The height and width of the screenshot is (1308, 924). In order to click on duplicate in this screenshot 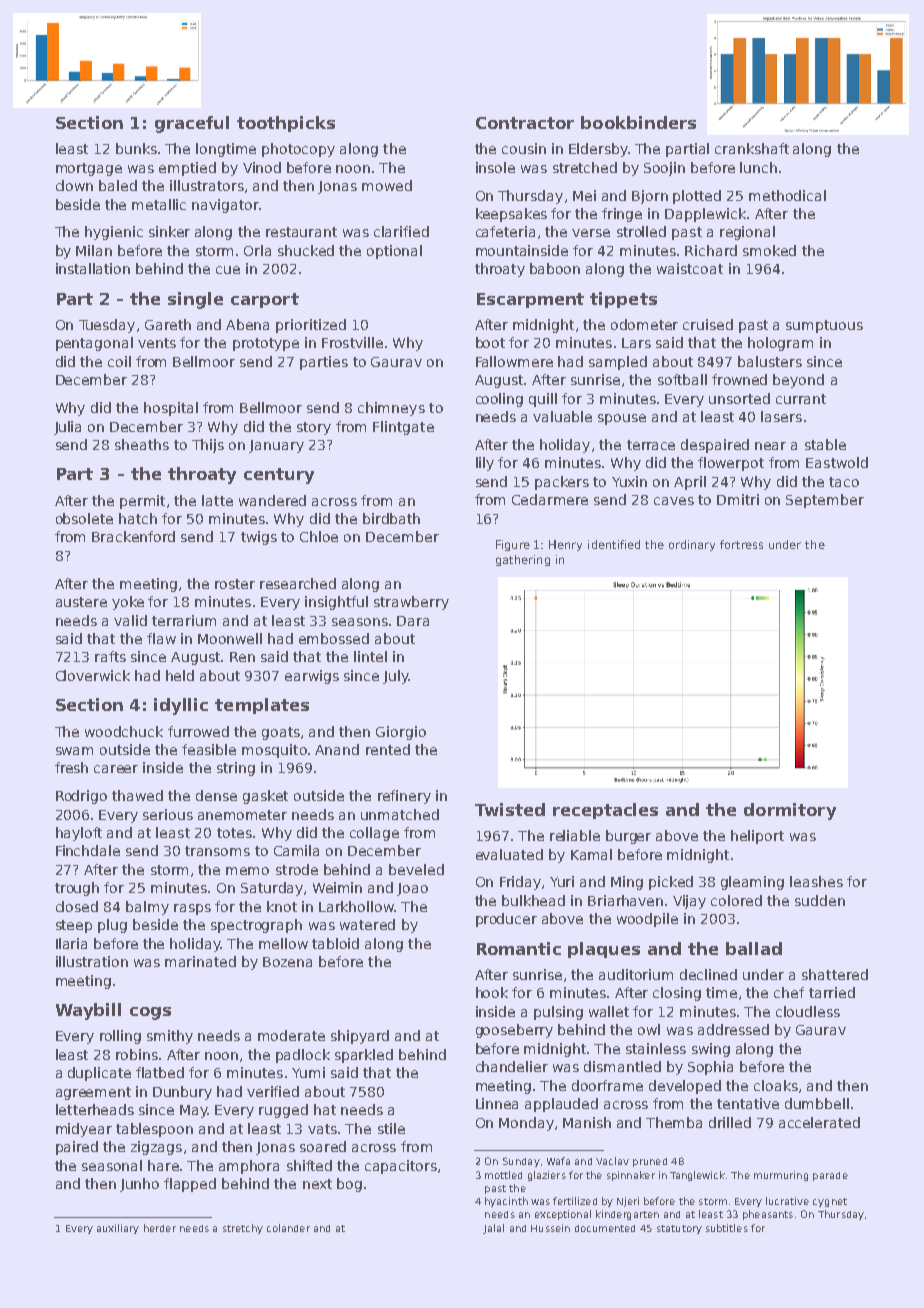, I will do `click(99, 1074)`.
